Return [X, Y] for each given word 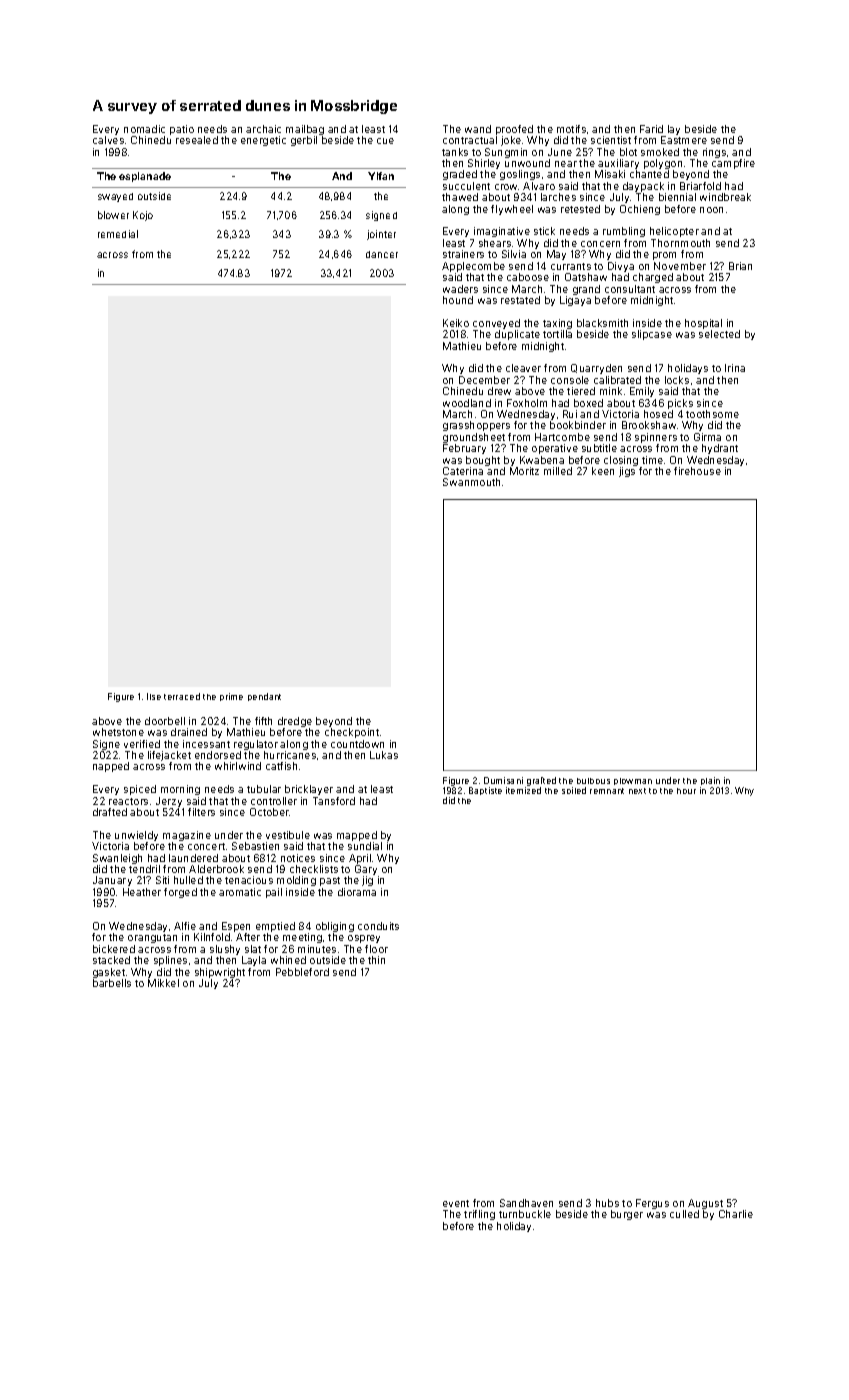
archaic [263, 129]
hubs [607, 1203]
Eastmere [684, 140]
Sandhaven [526, 1203]
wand [478, 129]
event [456, 1203]
